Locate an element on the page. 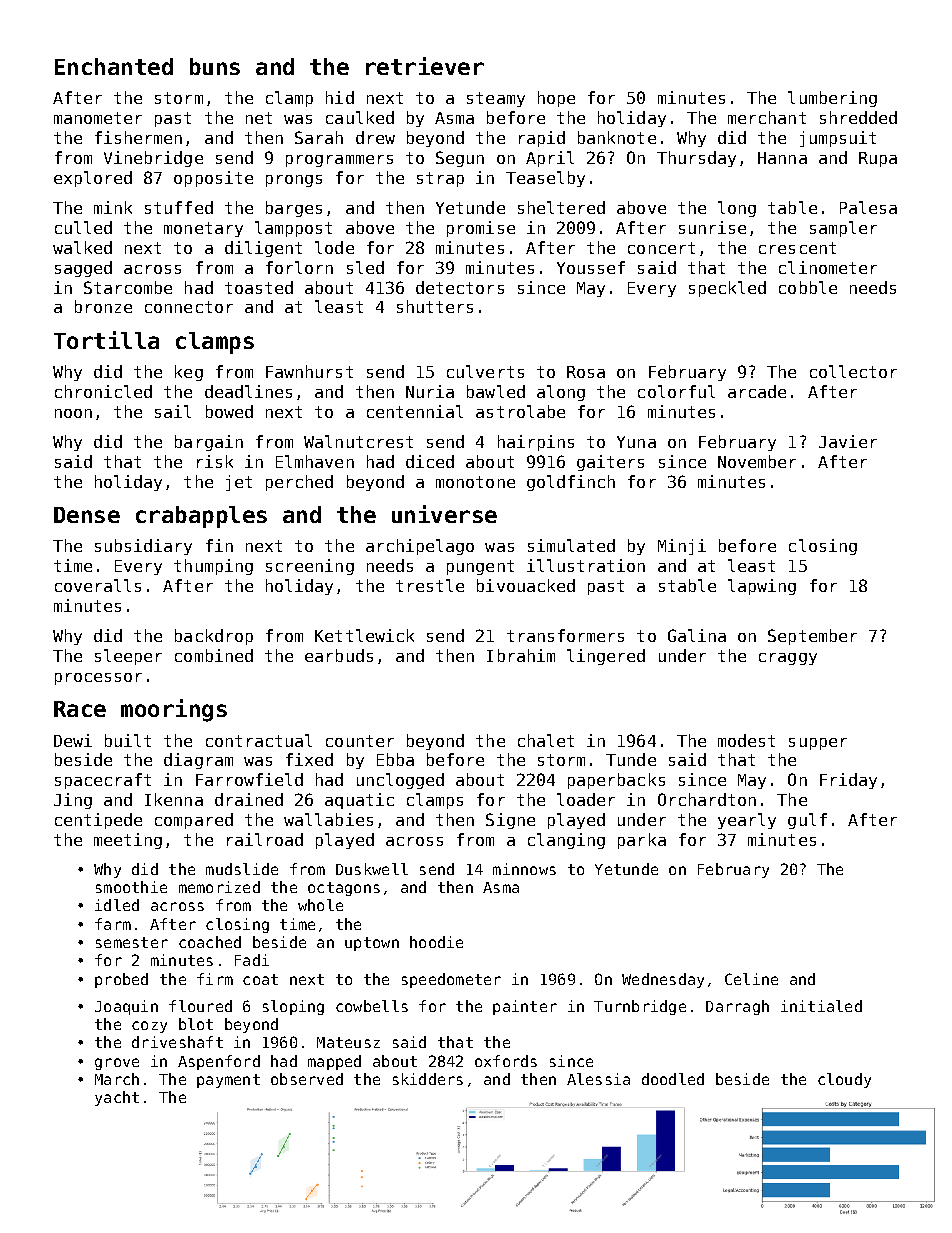 Image resolution: width=952 pixels, height=1233 pixels. cloudy is located at coordinates (844, 1080).
